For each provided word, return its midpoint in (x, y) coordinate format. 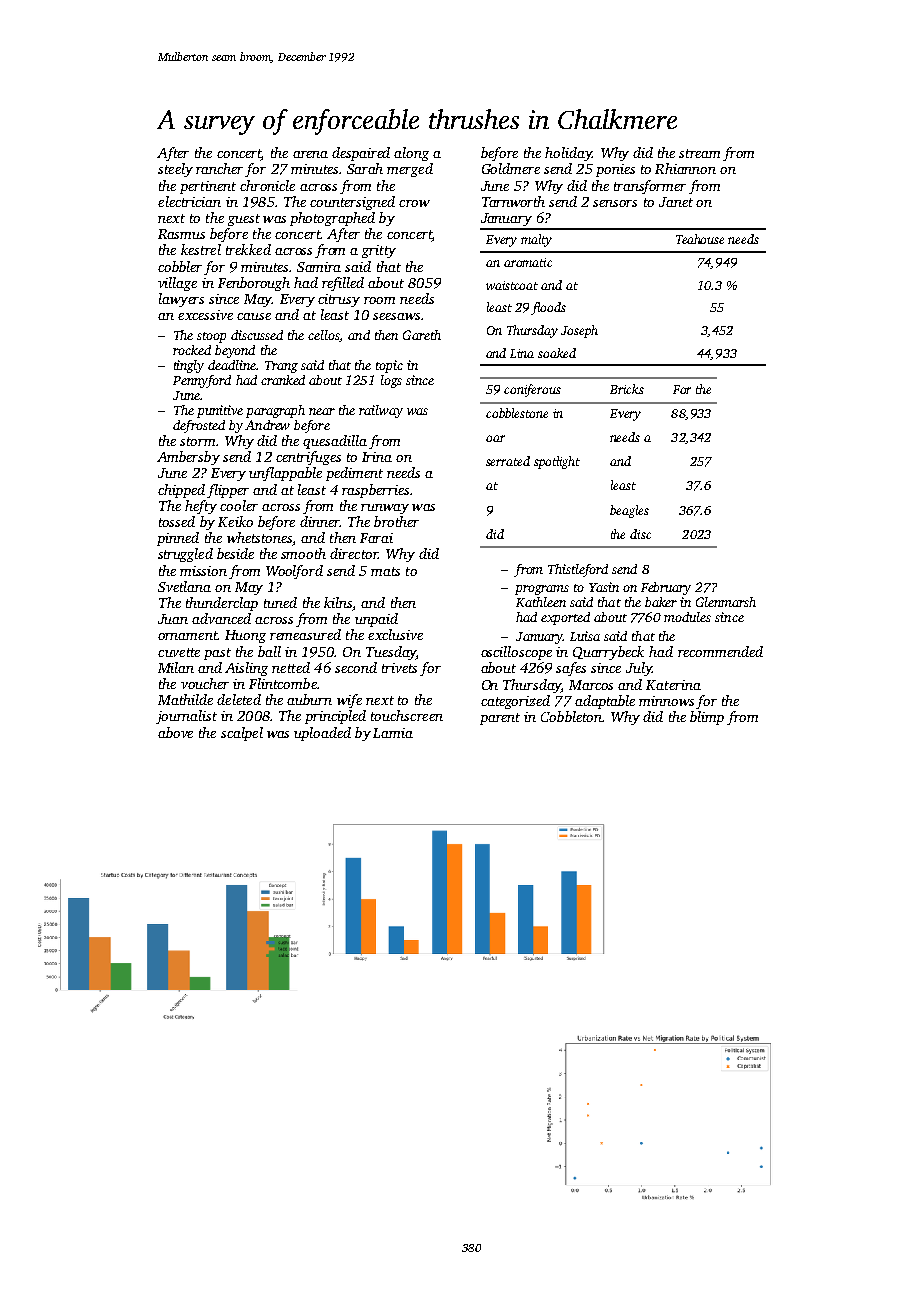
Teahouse (700, 239)
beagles (629, 511)
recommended (720, 651)
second (356, 667)
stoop (211, 337)
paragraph (275, 411)
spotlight (557, 462)
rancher (221, 170)
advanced (221, 618)
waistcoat (512, 285)
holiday (568, 154)
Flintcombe (283, 683)
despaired (361, 154)
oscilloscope (516, 653)
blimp (707, 718)
